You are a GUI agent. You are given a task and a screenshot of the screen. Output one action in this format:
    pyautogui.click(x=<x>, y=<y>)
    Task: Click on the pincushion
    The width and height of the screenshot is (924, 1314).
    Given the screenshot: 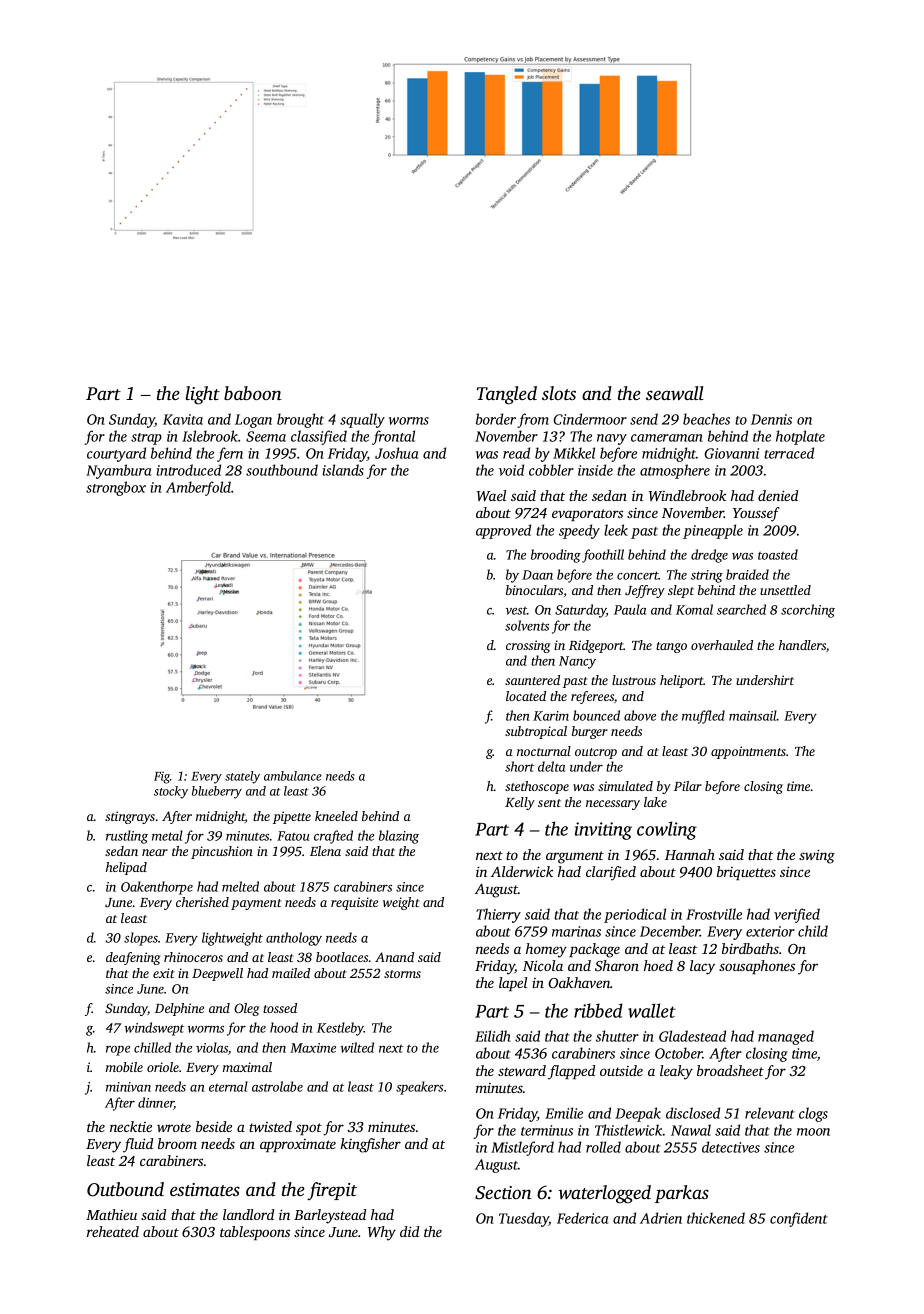 What is the action you would take?
    pyautogui.click(x=222, y=852)
